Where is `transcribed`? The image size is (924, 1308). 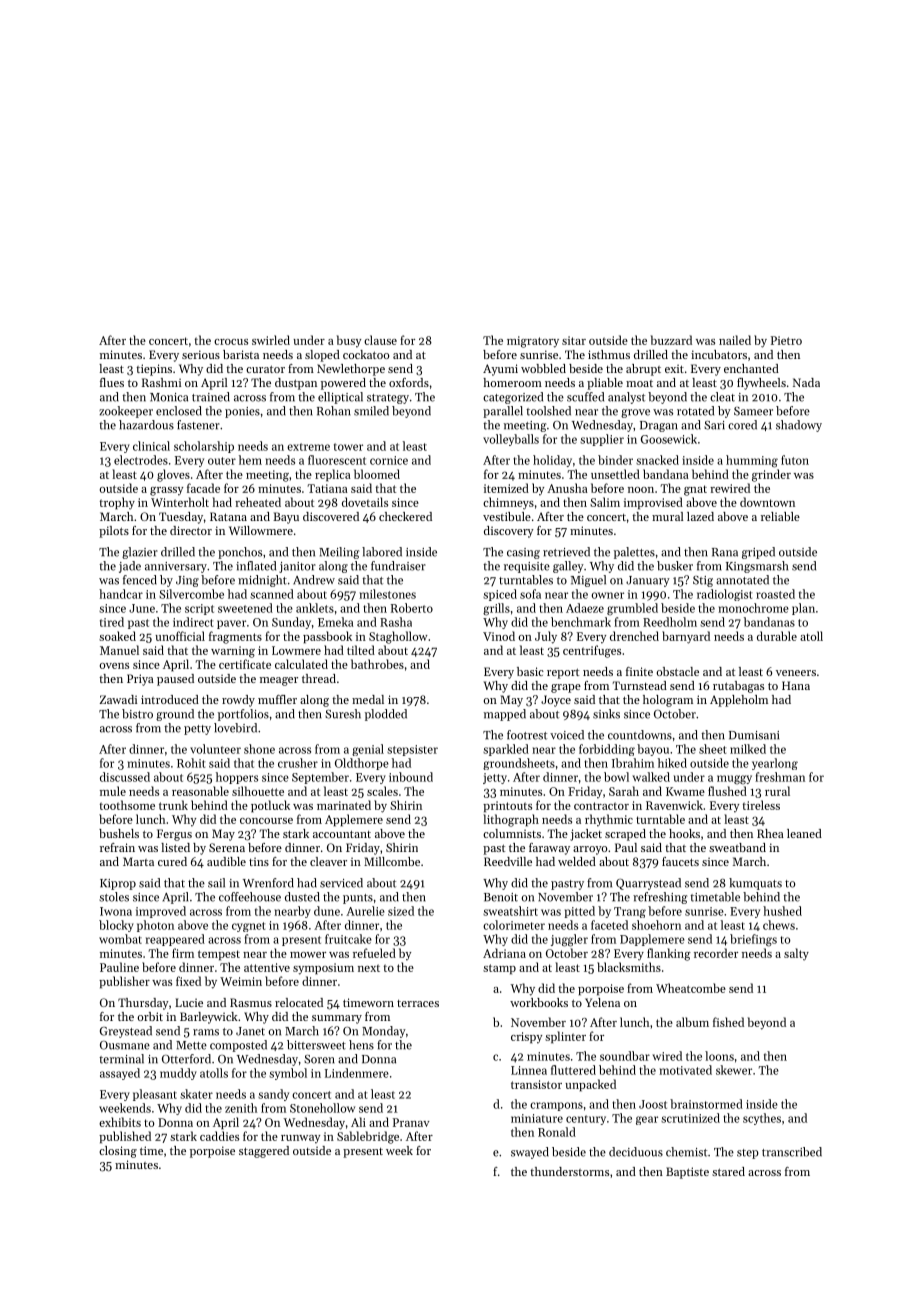 transcribed is located at coordinates (792, 1152).
